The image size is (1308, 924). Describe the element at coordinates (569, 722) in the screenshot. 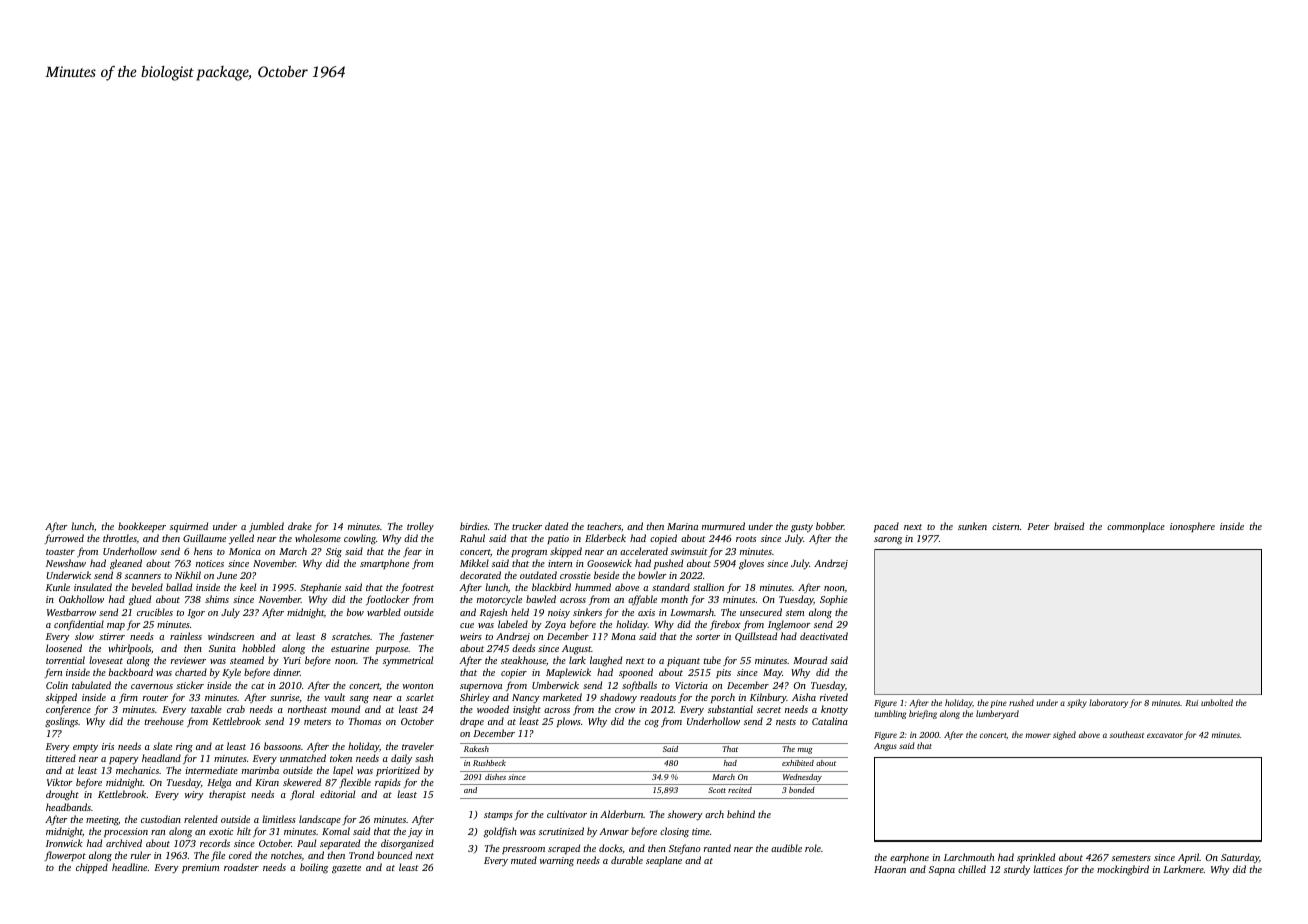

I see `plows` at that location.
